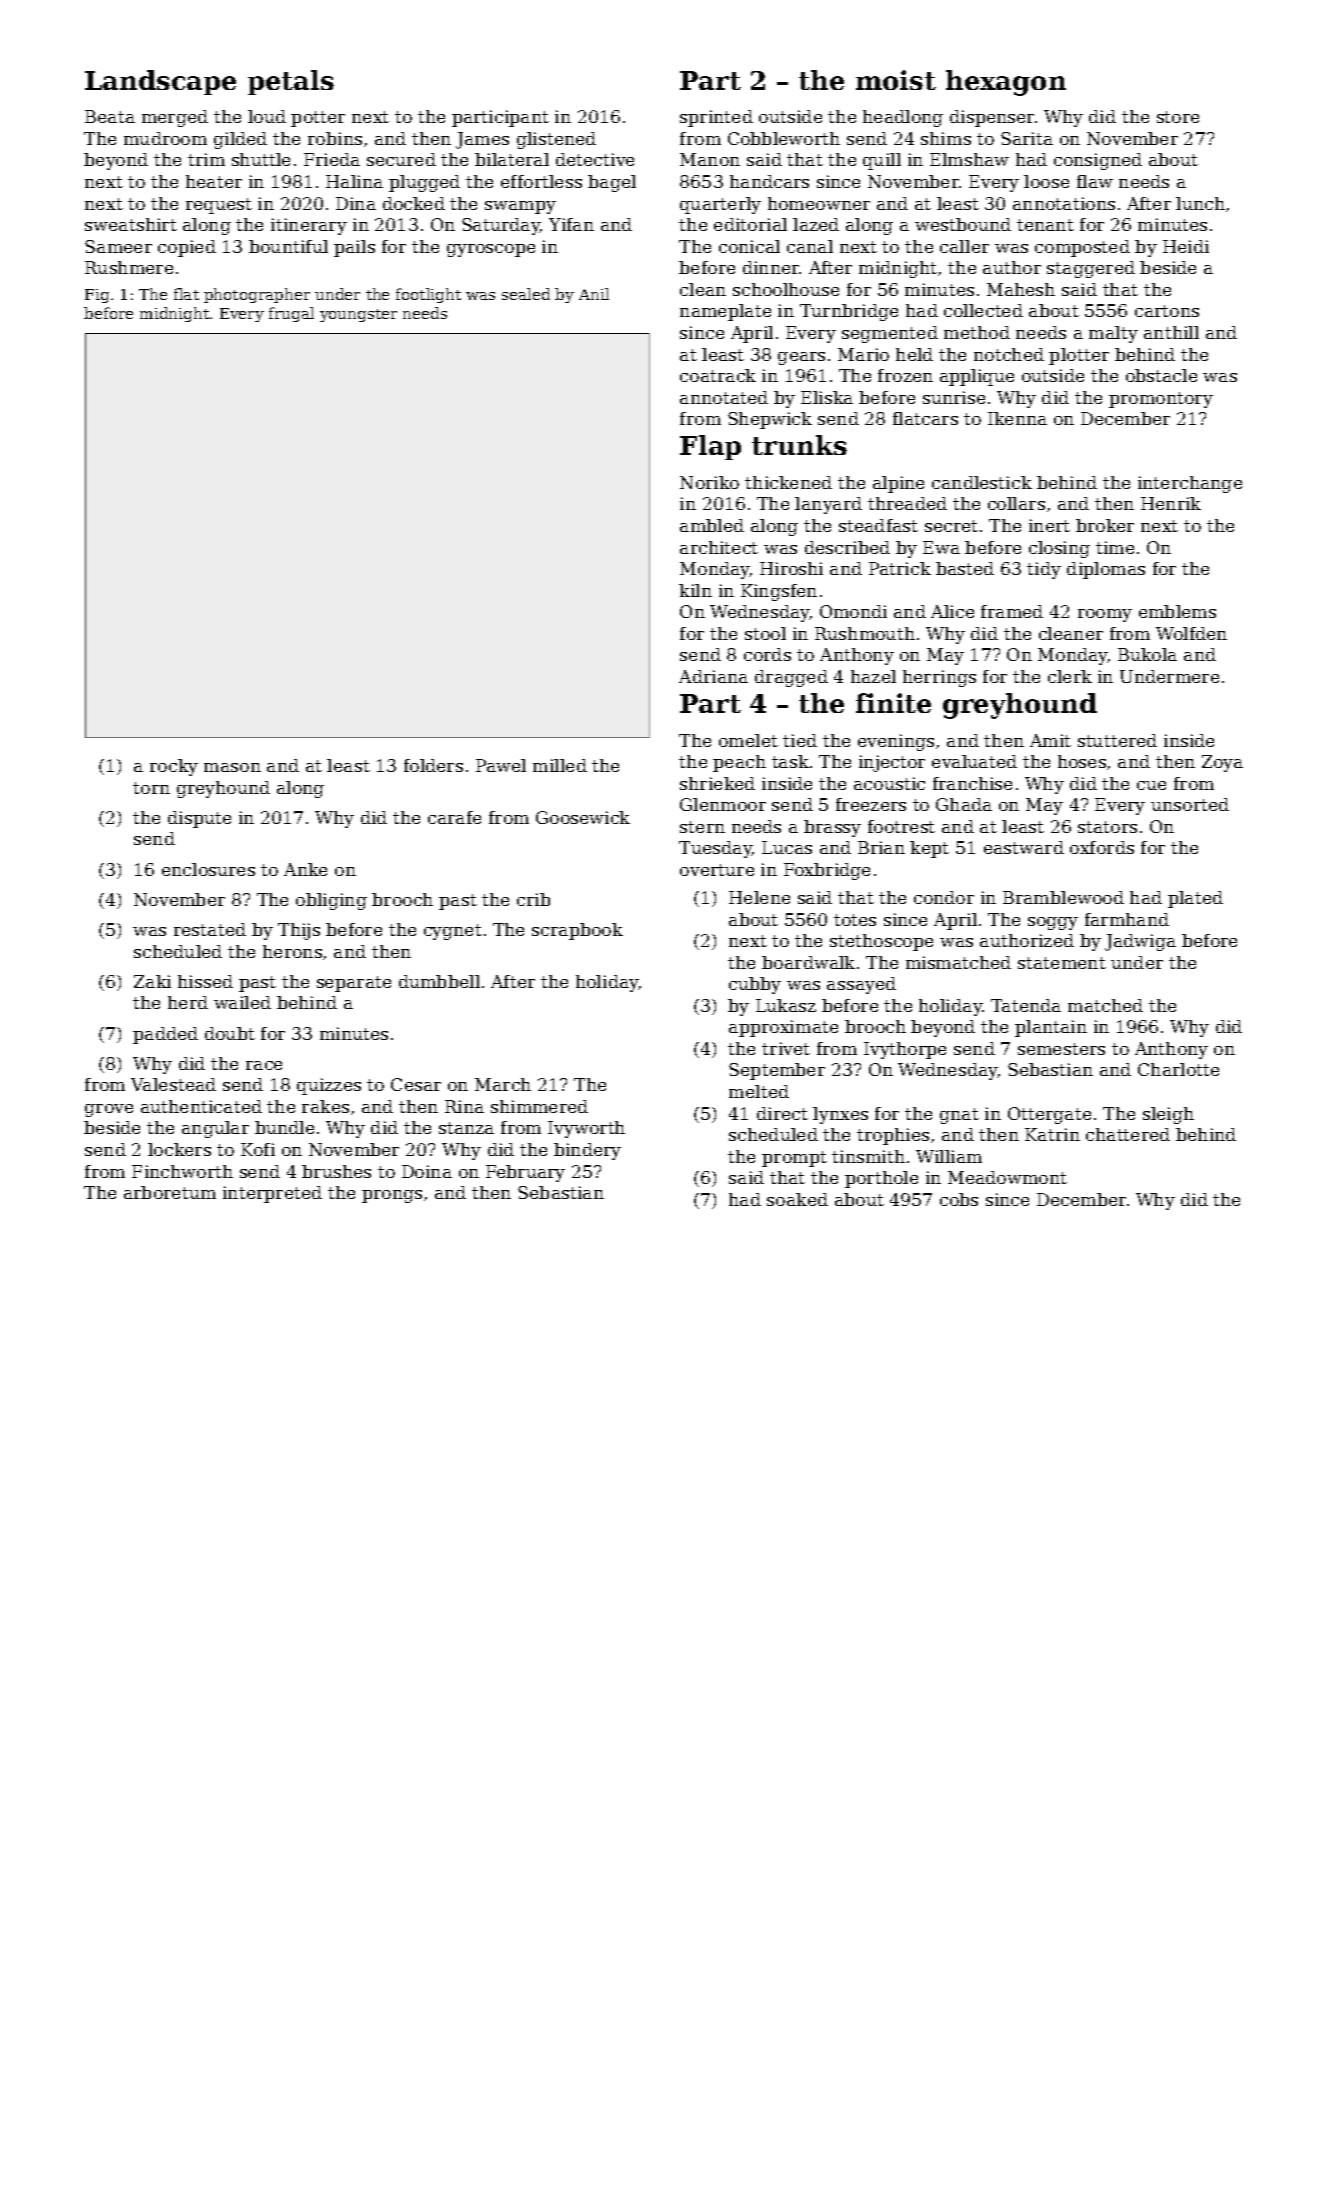 This document has width=1330, height=2191. What do you see at coordinates (963, 224) in the document?
I see `westbound` at bounding box center [963, 224].
